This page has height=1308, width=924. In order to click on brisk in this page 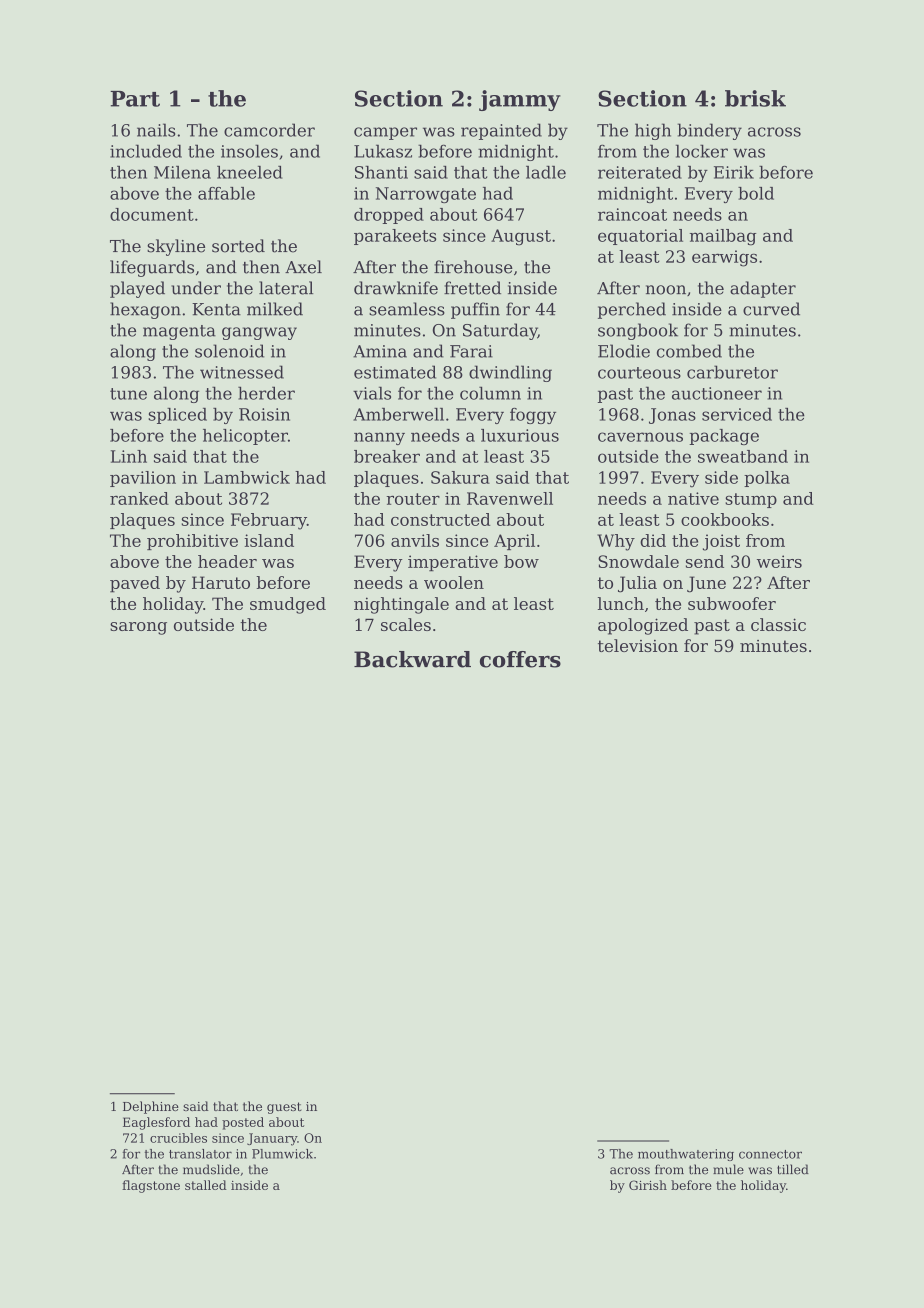, I will do `click(755, 98)`.
